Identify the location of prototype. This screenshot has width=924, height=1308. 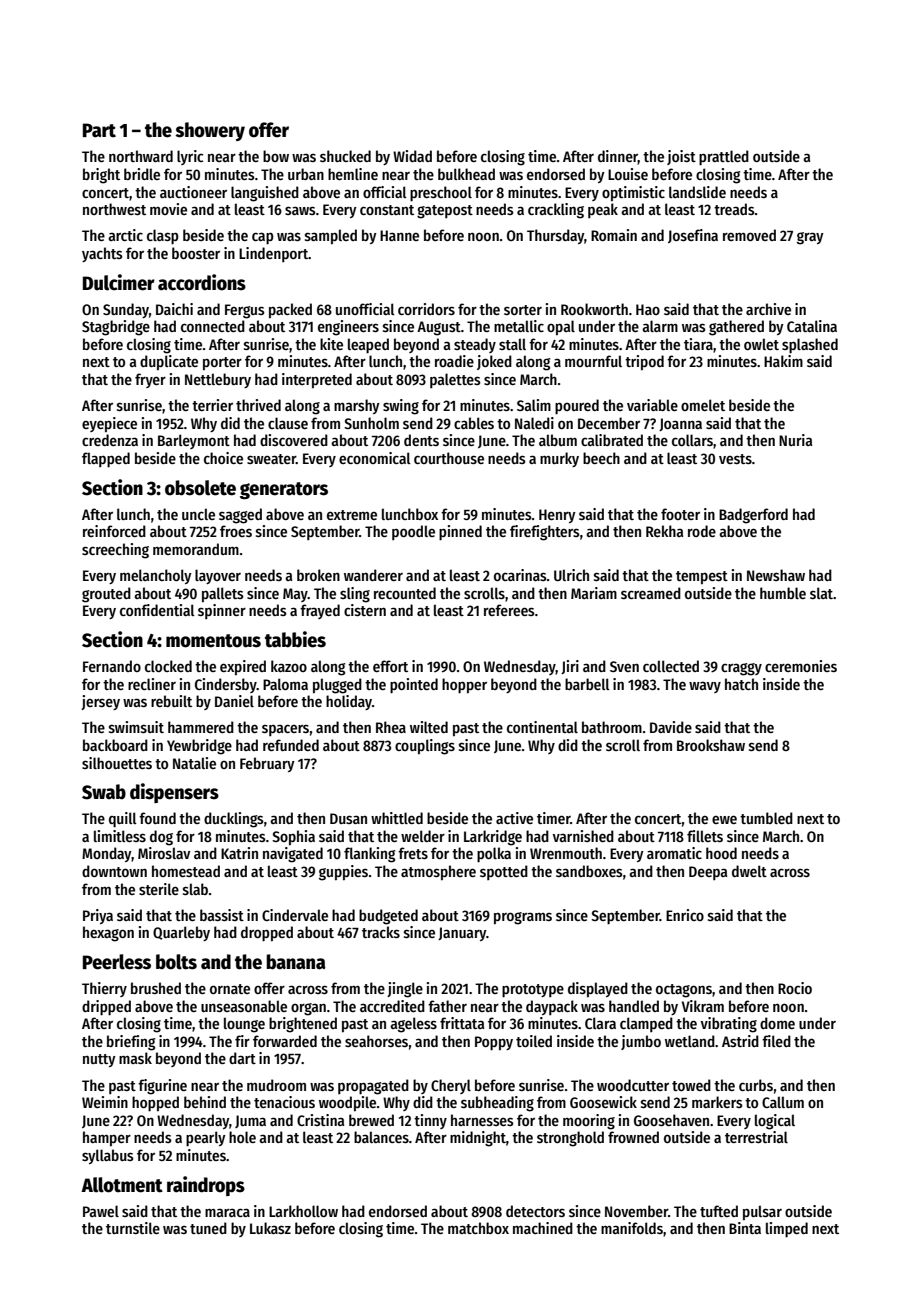
(533, 990).
